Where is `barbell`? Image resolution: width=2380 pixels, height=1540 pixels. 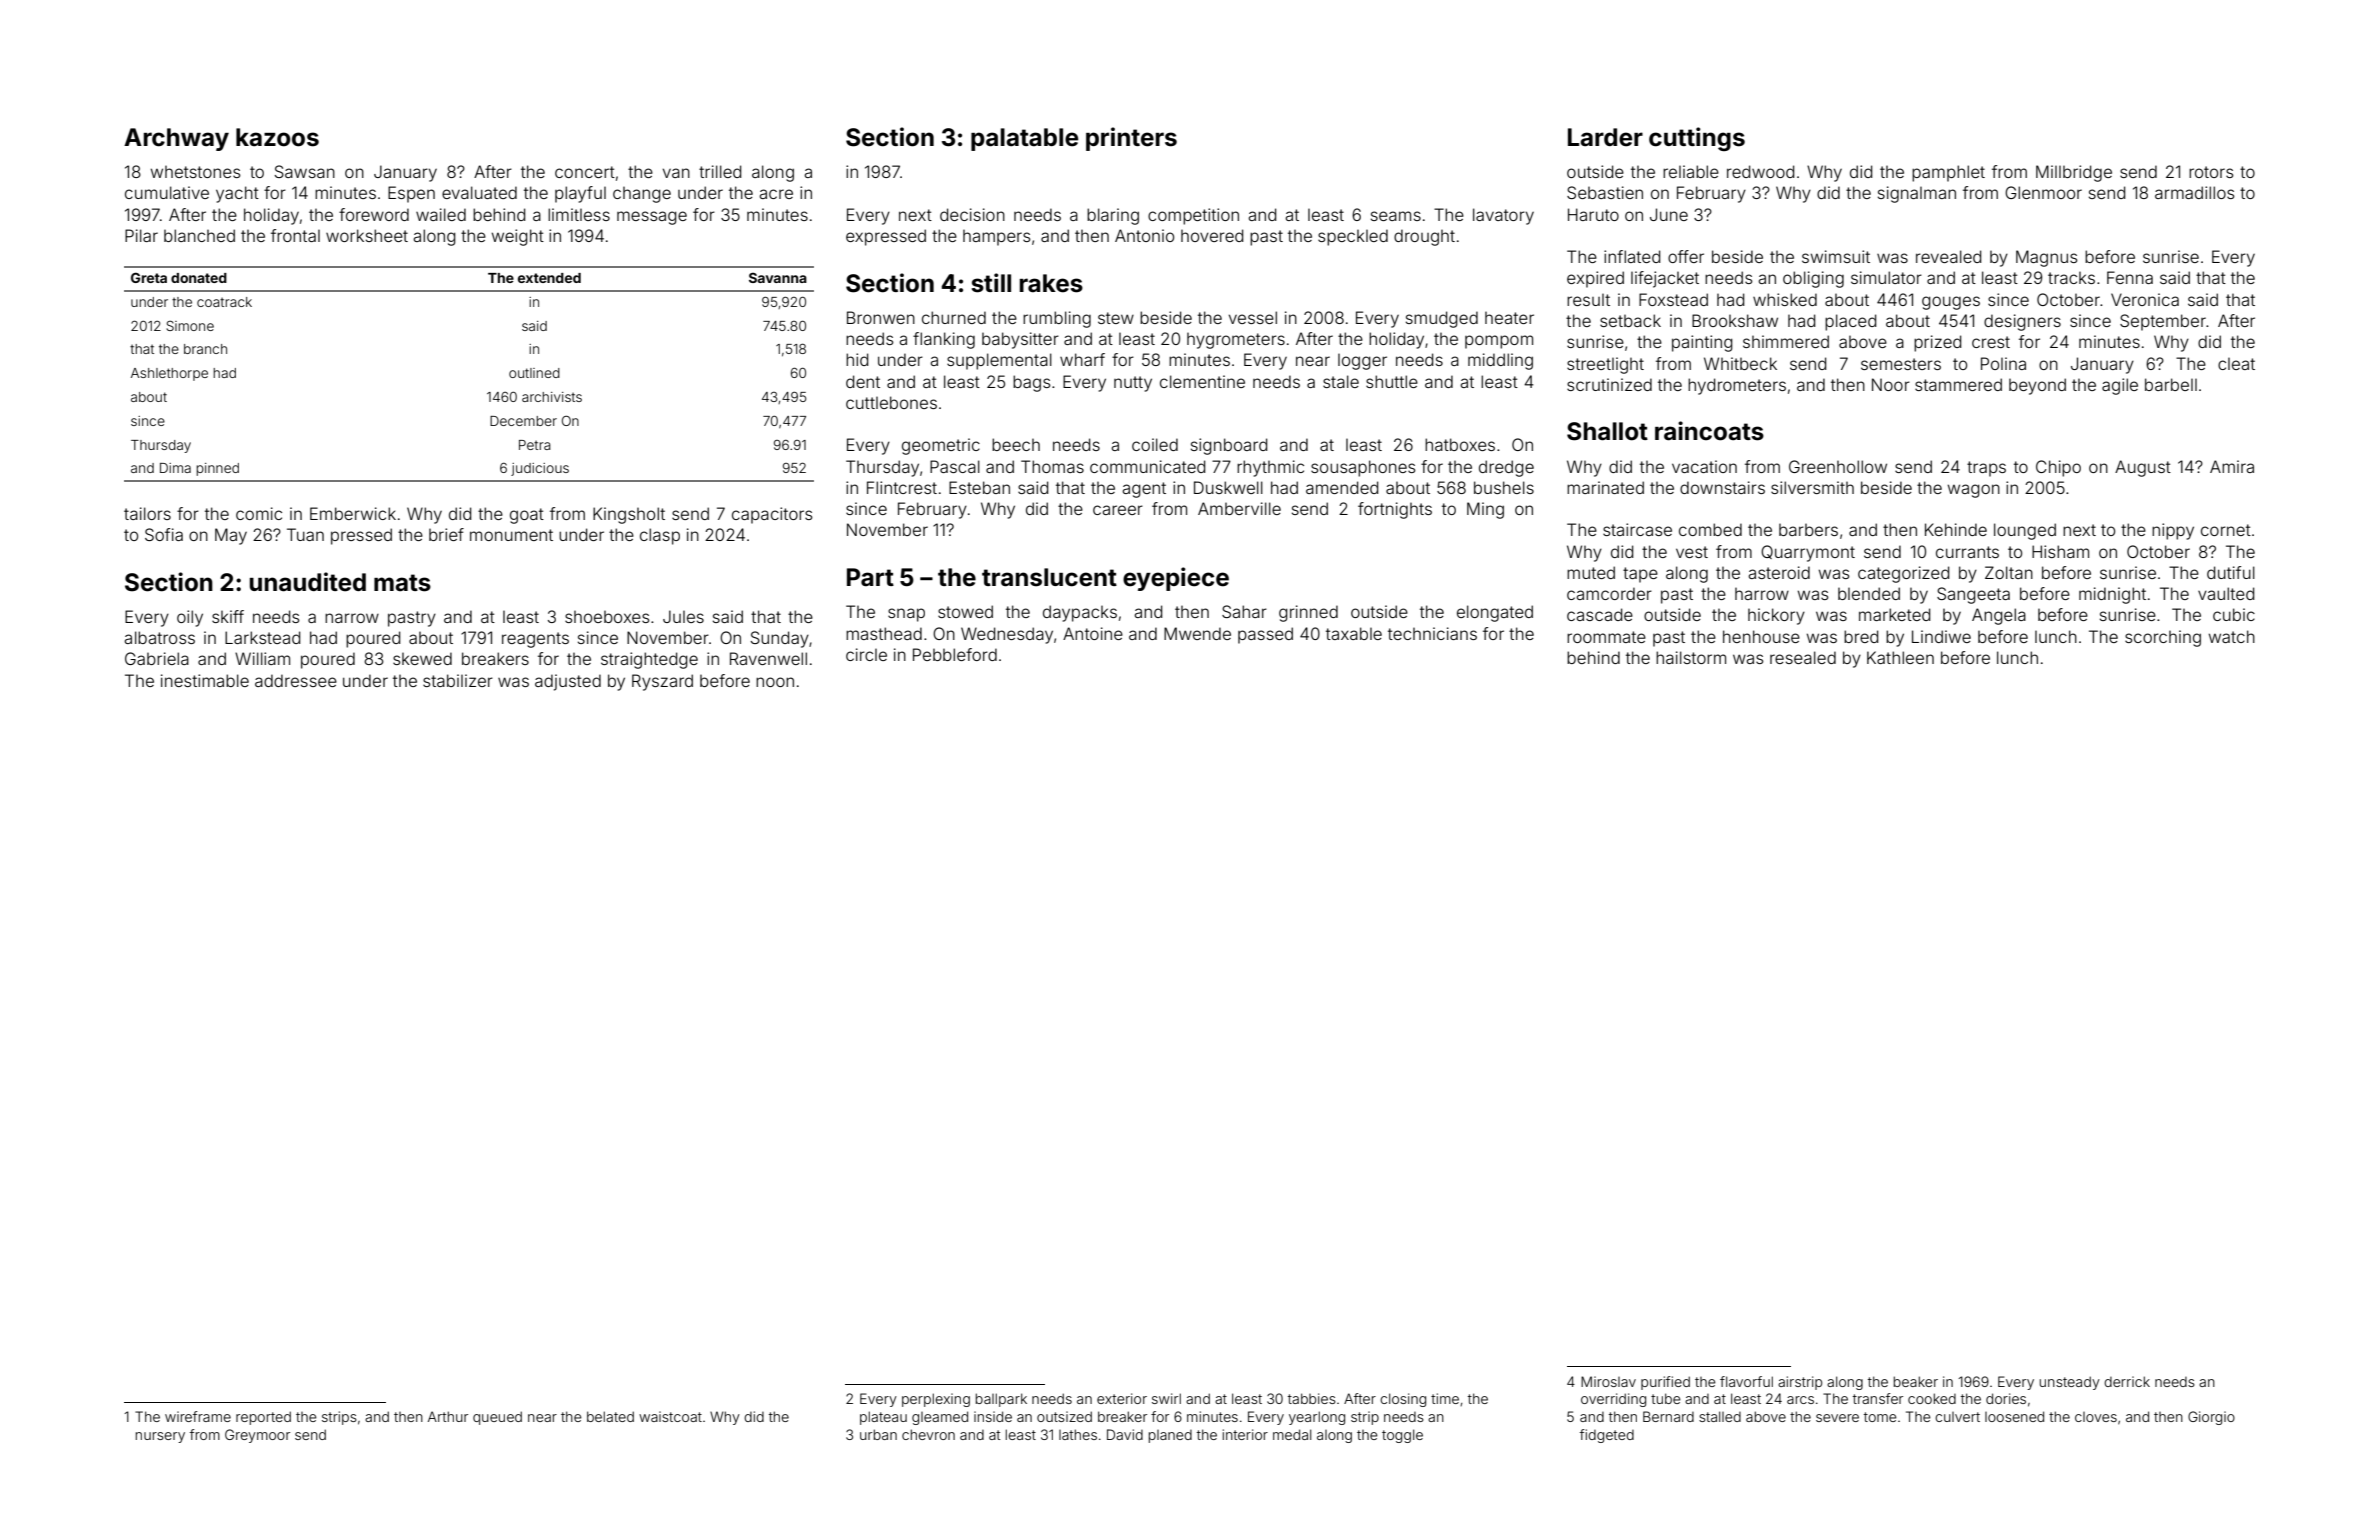
barbell is located at coordinates (2171, 384).
